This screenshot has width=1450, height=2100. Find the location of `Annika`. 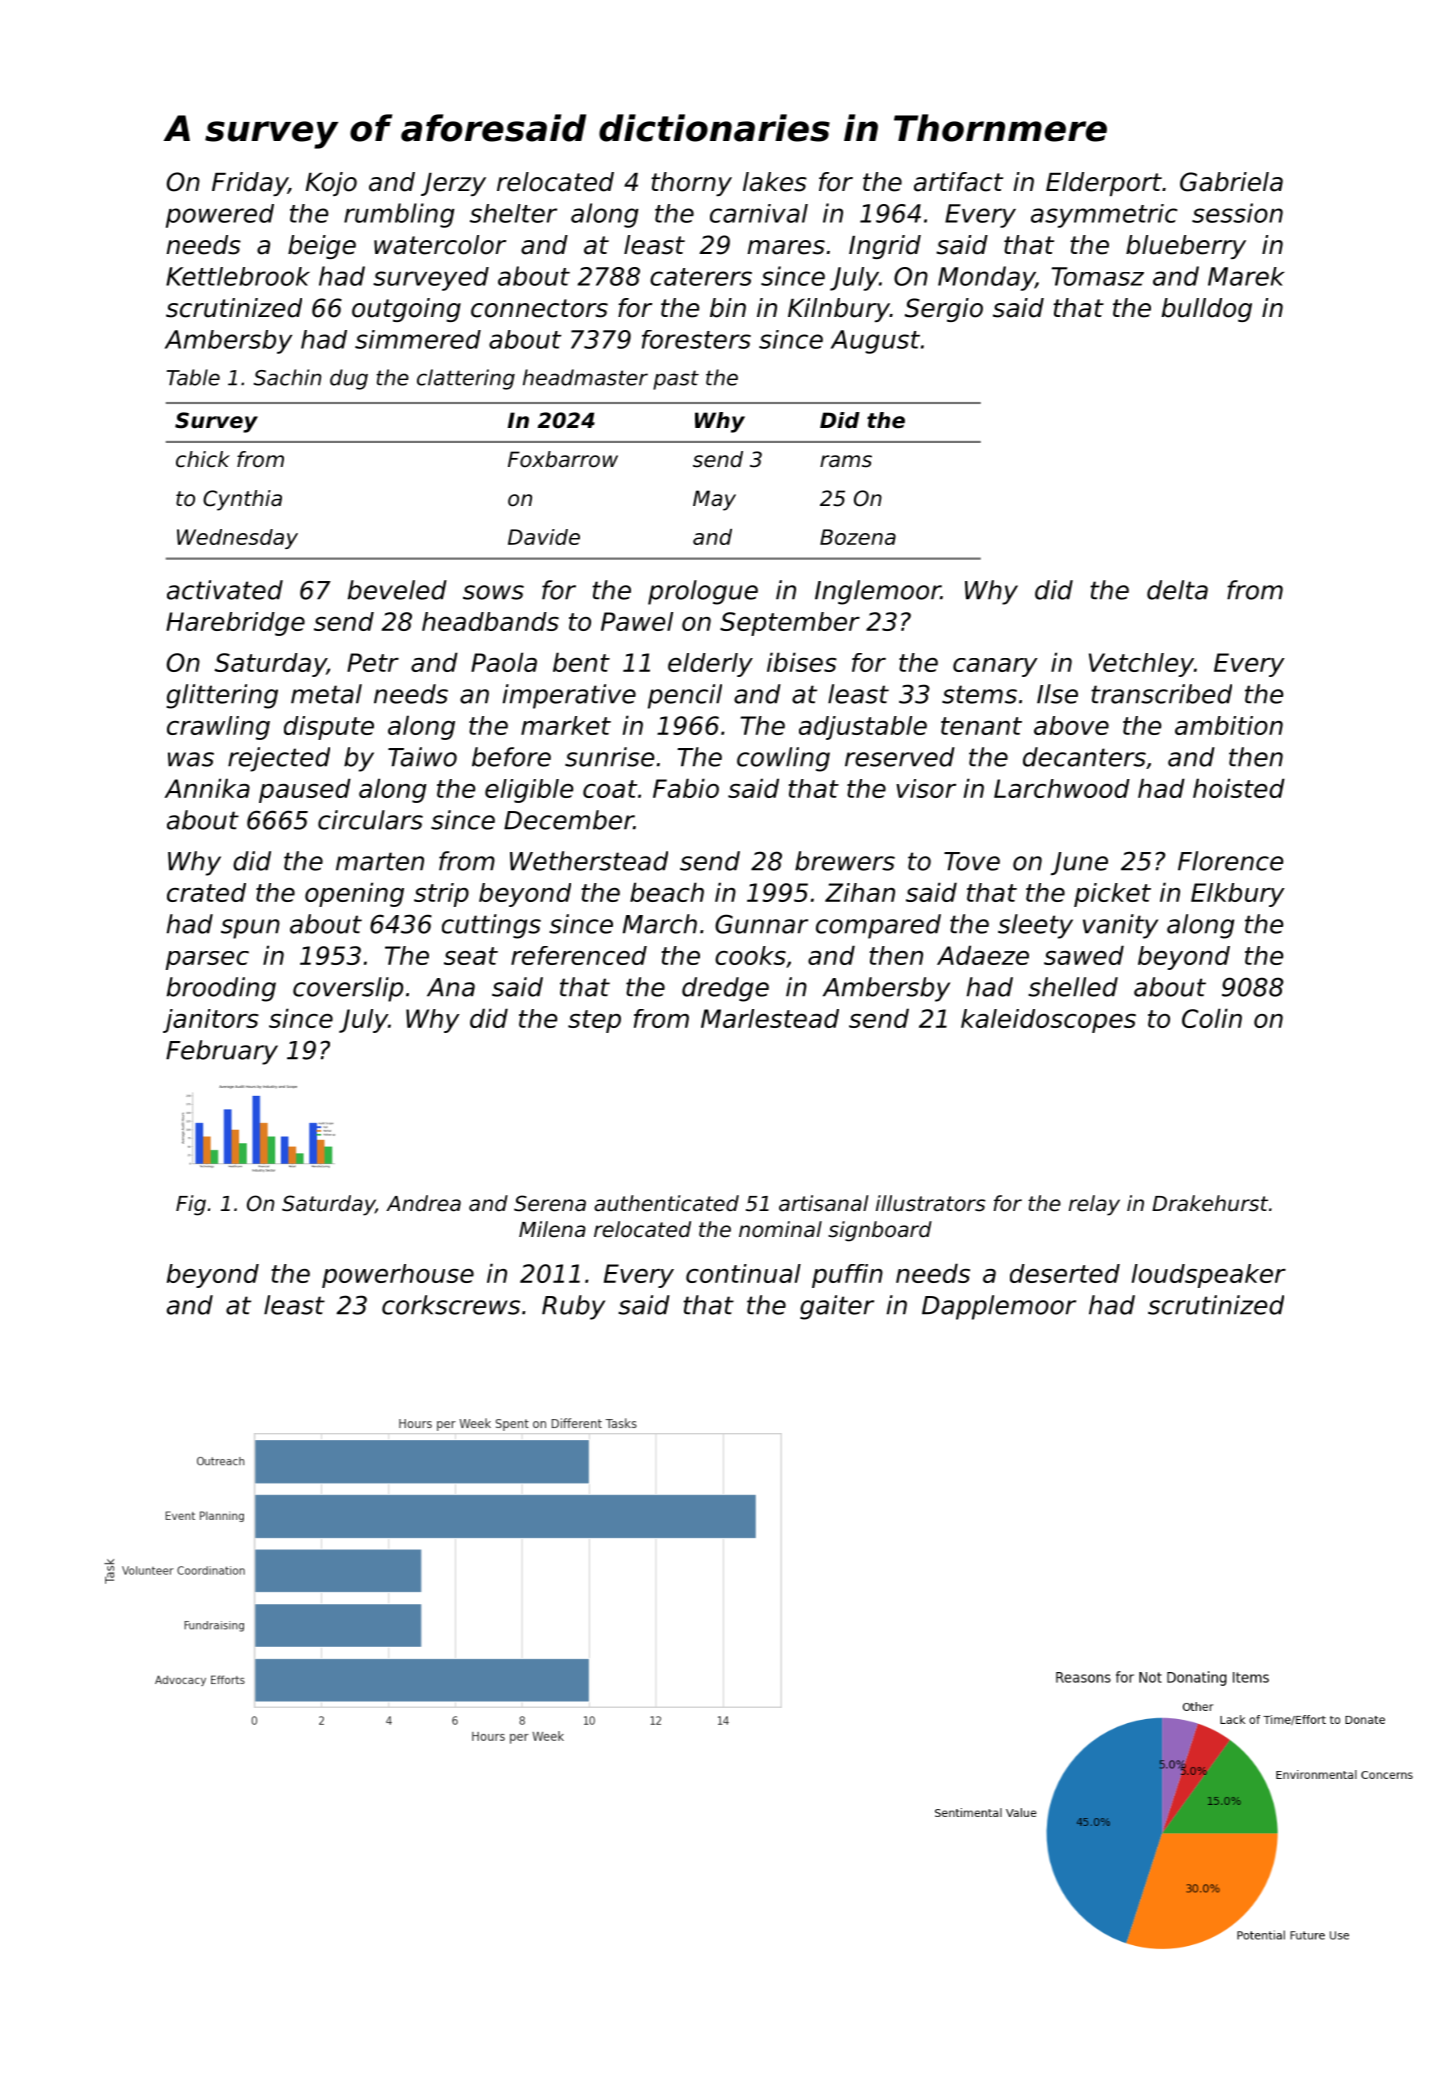

Annika is located at coordinates (207, 788).
